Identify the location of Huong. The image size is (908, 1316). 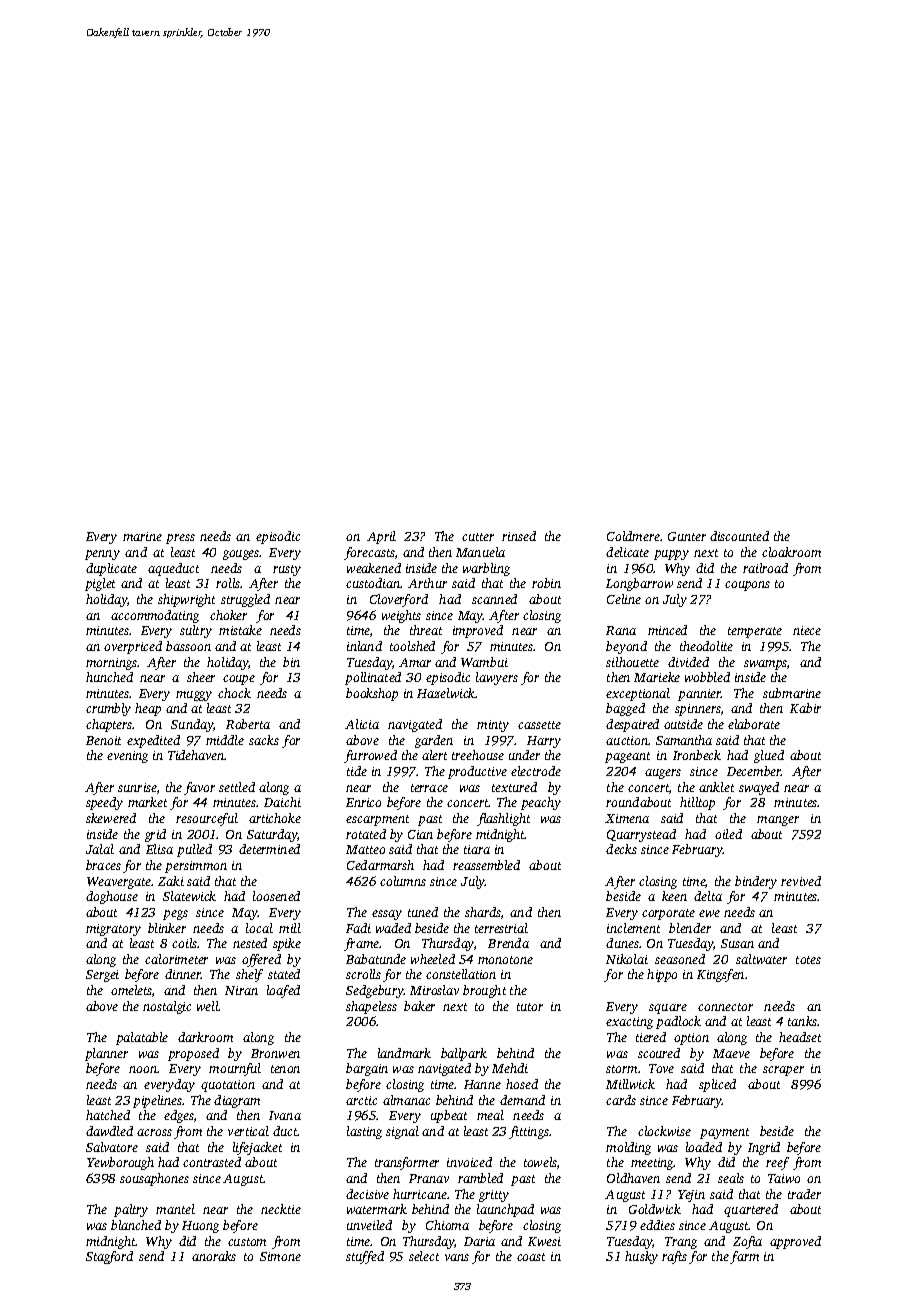
(200, 1227).
